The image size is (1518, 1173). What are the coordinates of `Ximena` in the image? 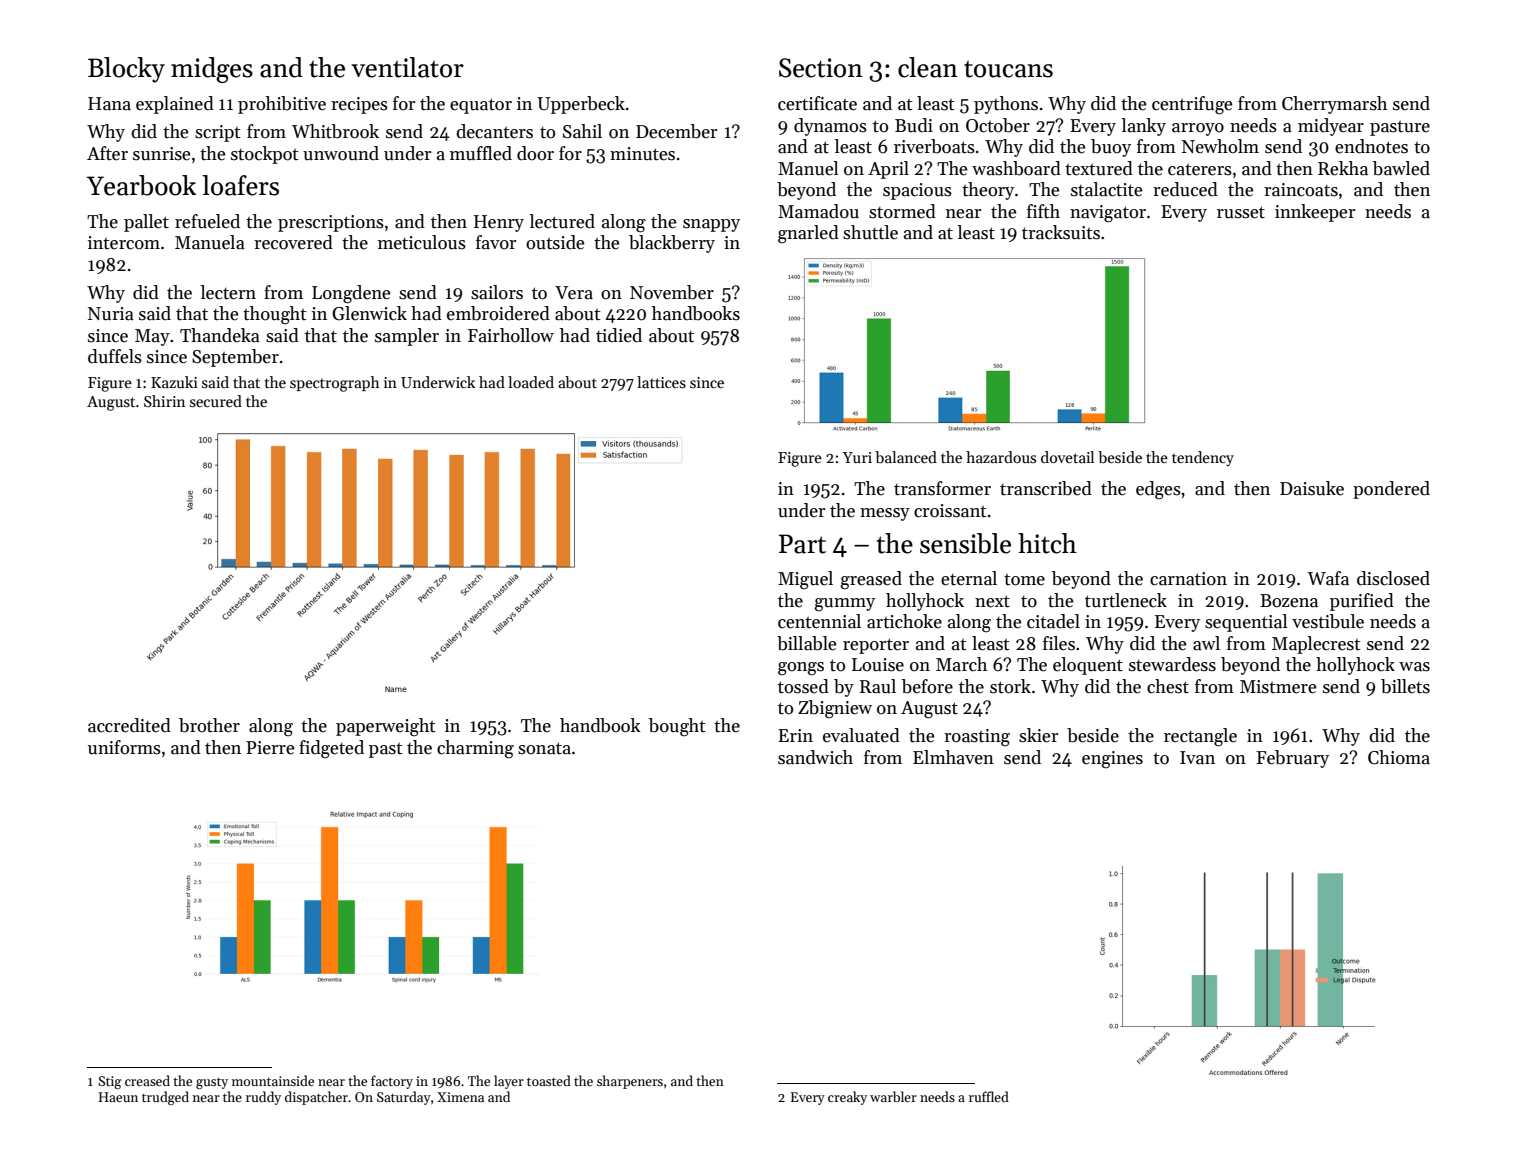 It's located at (460, 1097).
